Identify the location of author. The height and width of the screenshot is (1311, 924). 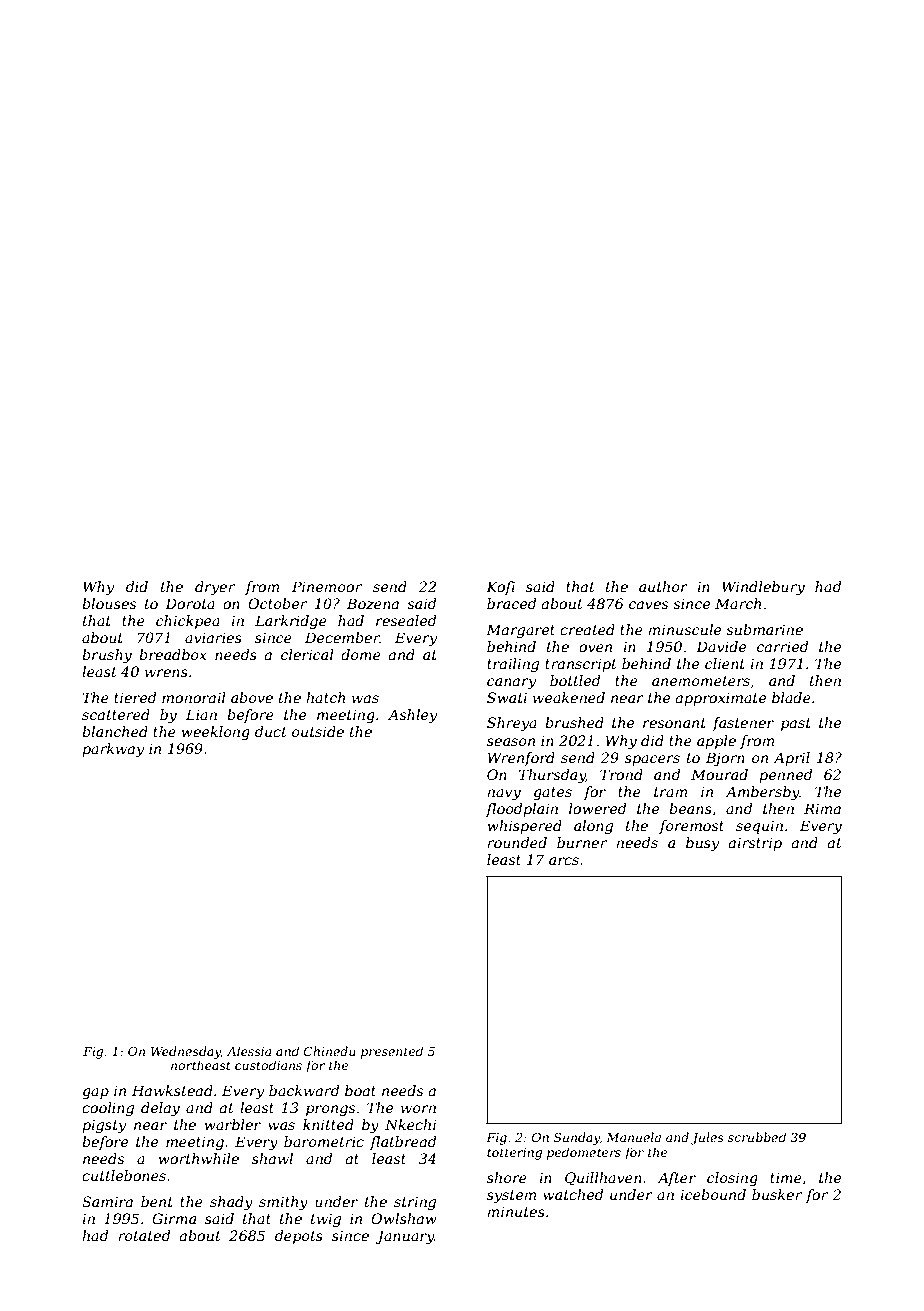
(663, 586).
